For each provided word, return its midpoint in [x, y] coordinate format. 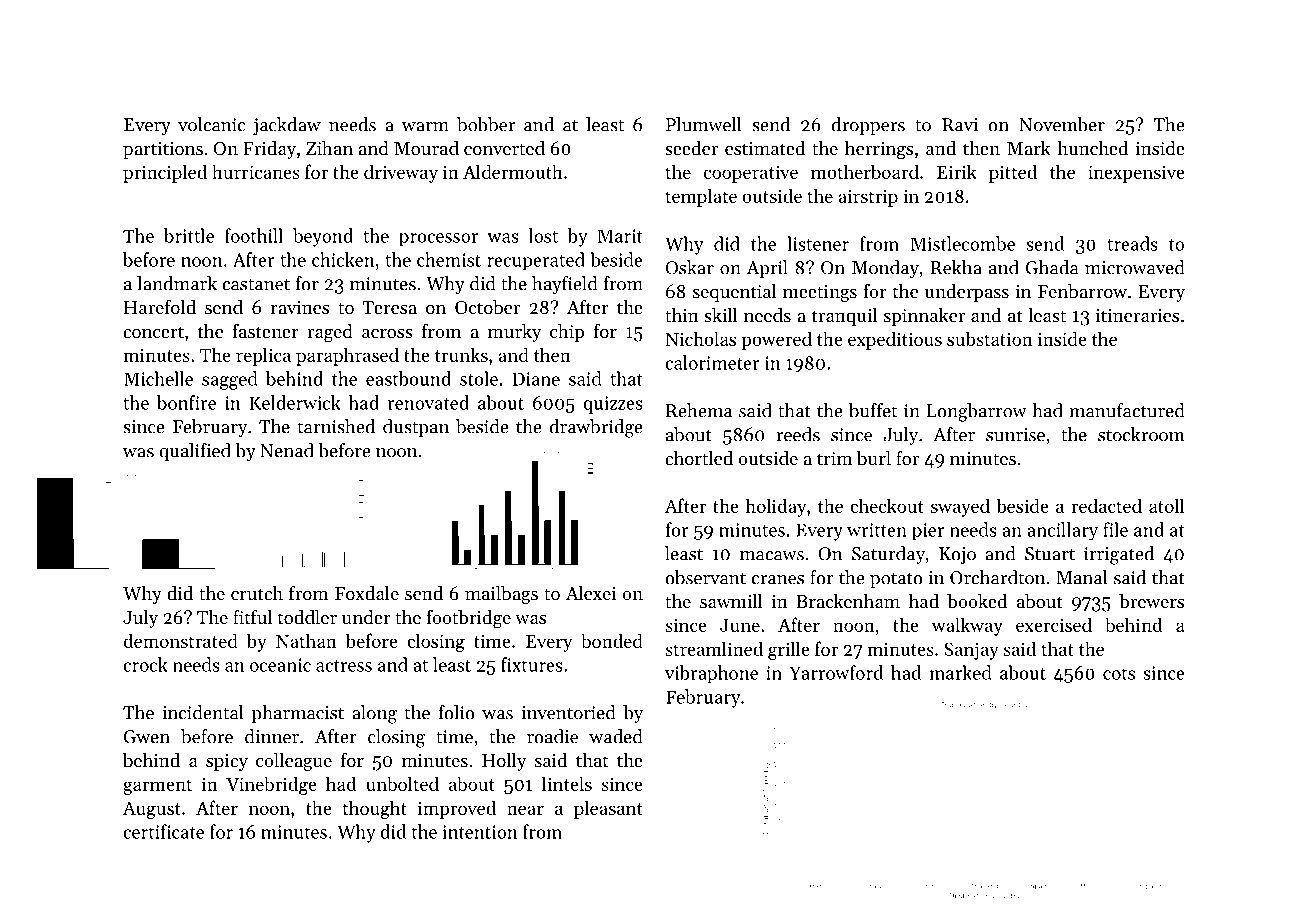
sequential [735, 293]
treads [1132, 243]
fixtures [532, 664]
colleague [294, 762]
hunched [1092, 148]
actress [344, 666]
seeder [691, 148]
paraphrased [347, 356]
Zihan [329, 148]
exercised [1054, 624]
